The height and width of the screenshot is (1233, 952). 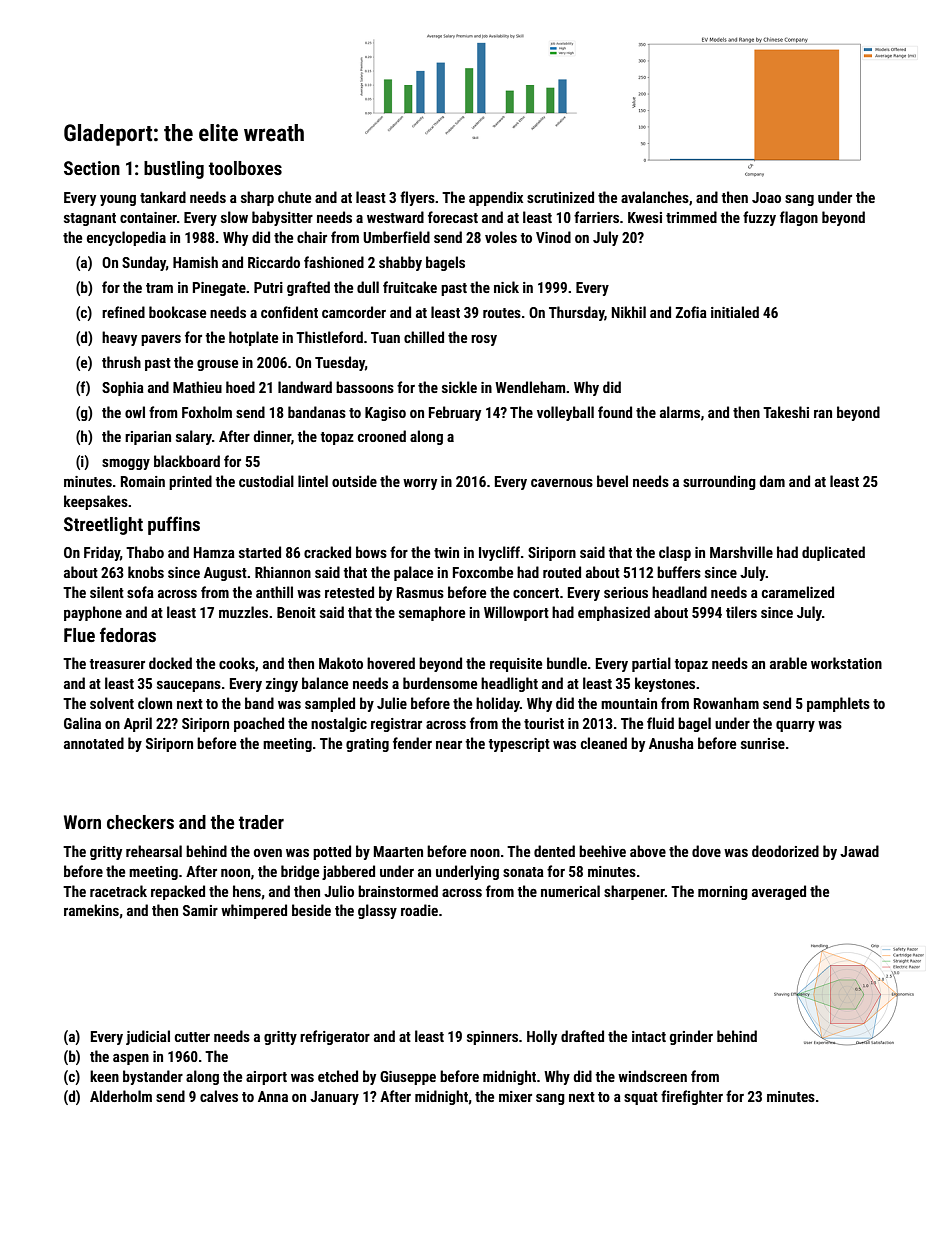 What do you see at coordinates (154, 851) in the screenshot?
I see `rehearsal` at bounding box center [154, 851].
